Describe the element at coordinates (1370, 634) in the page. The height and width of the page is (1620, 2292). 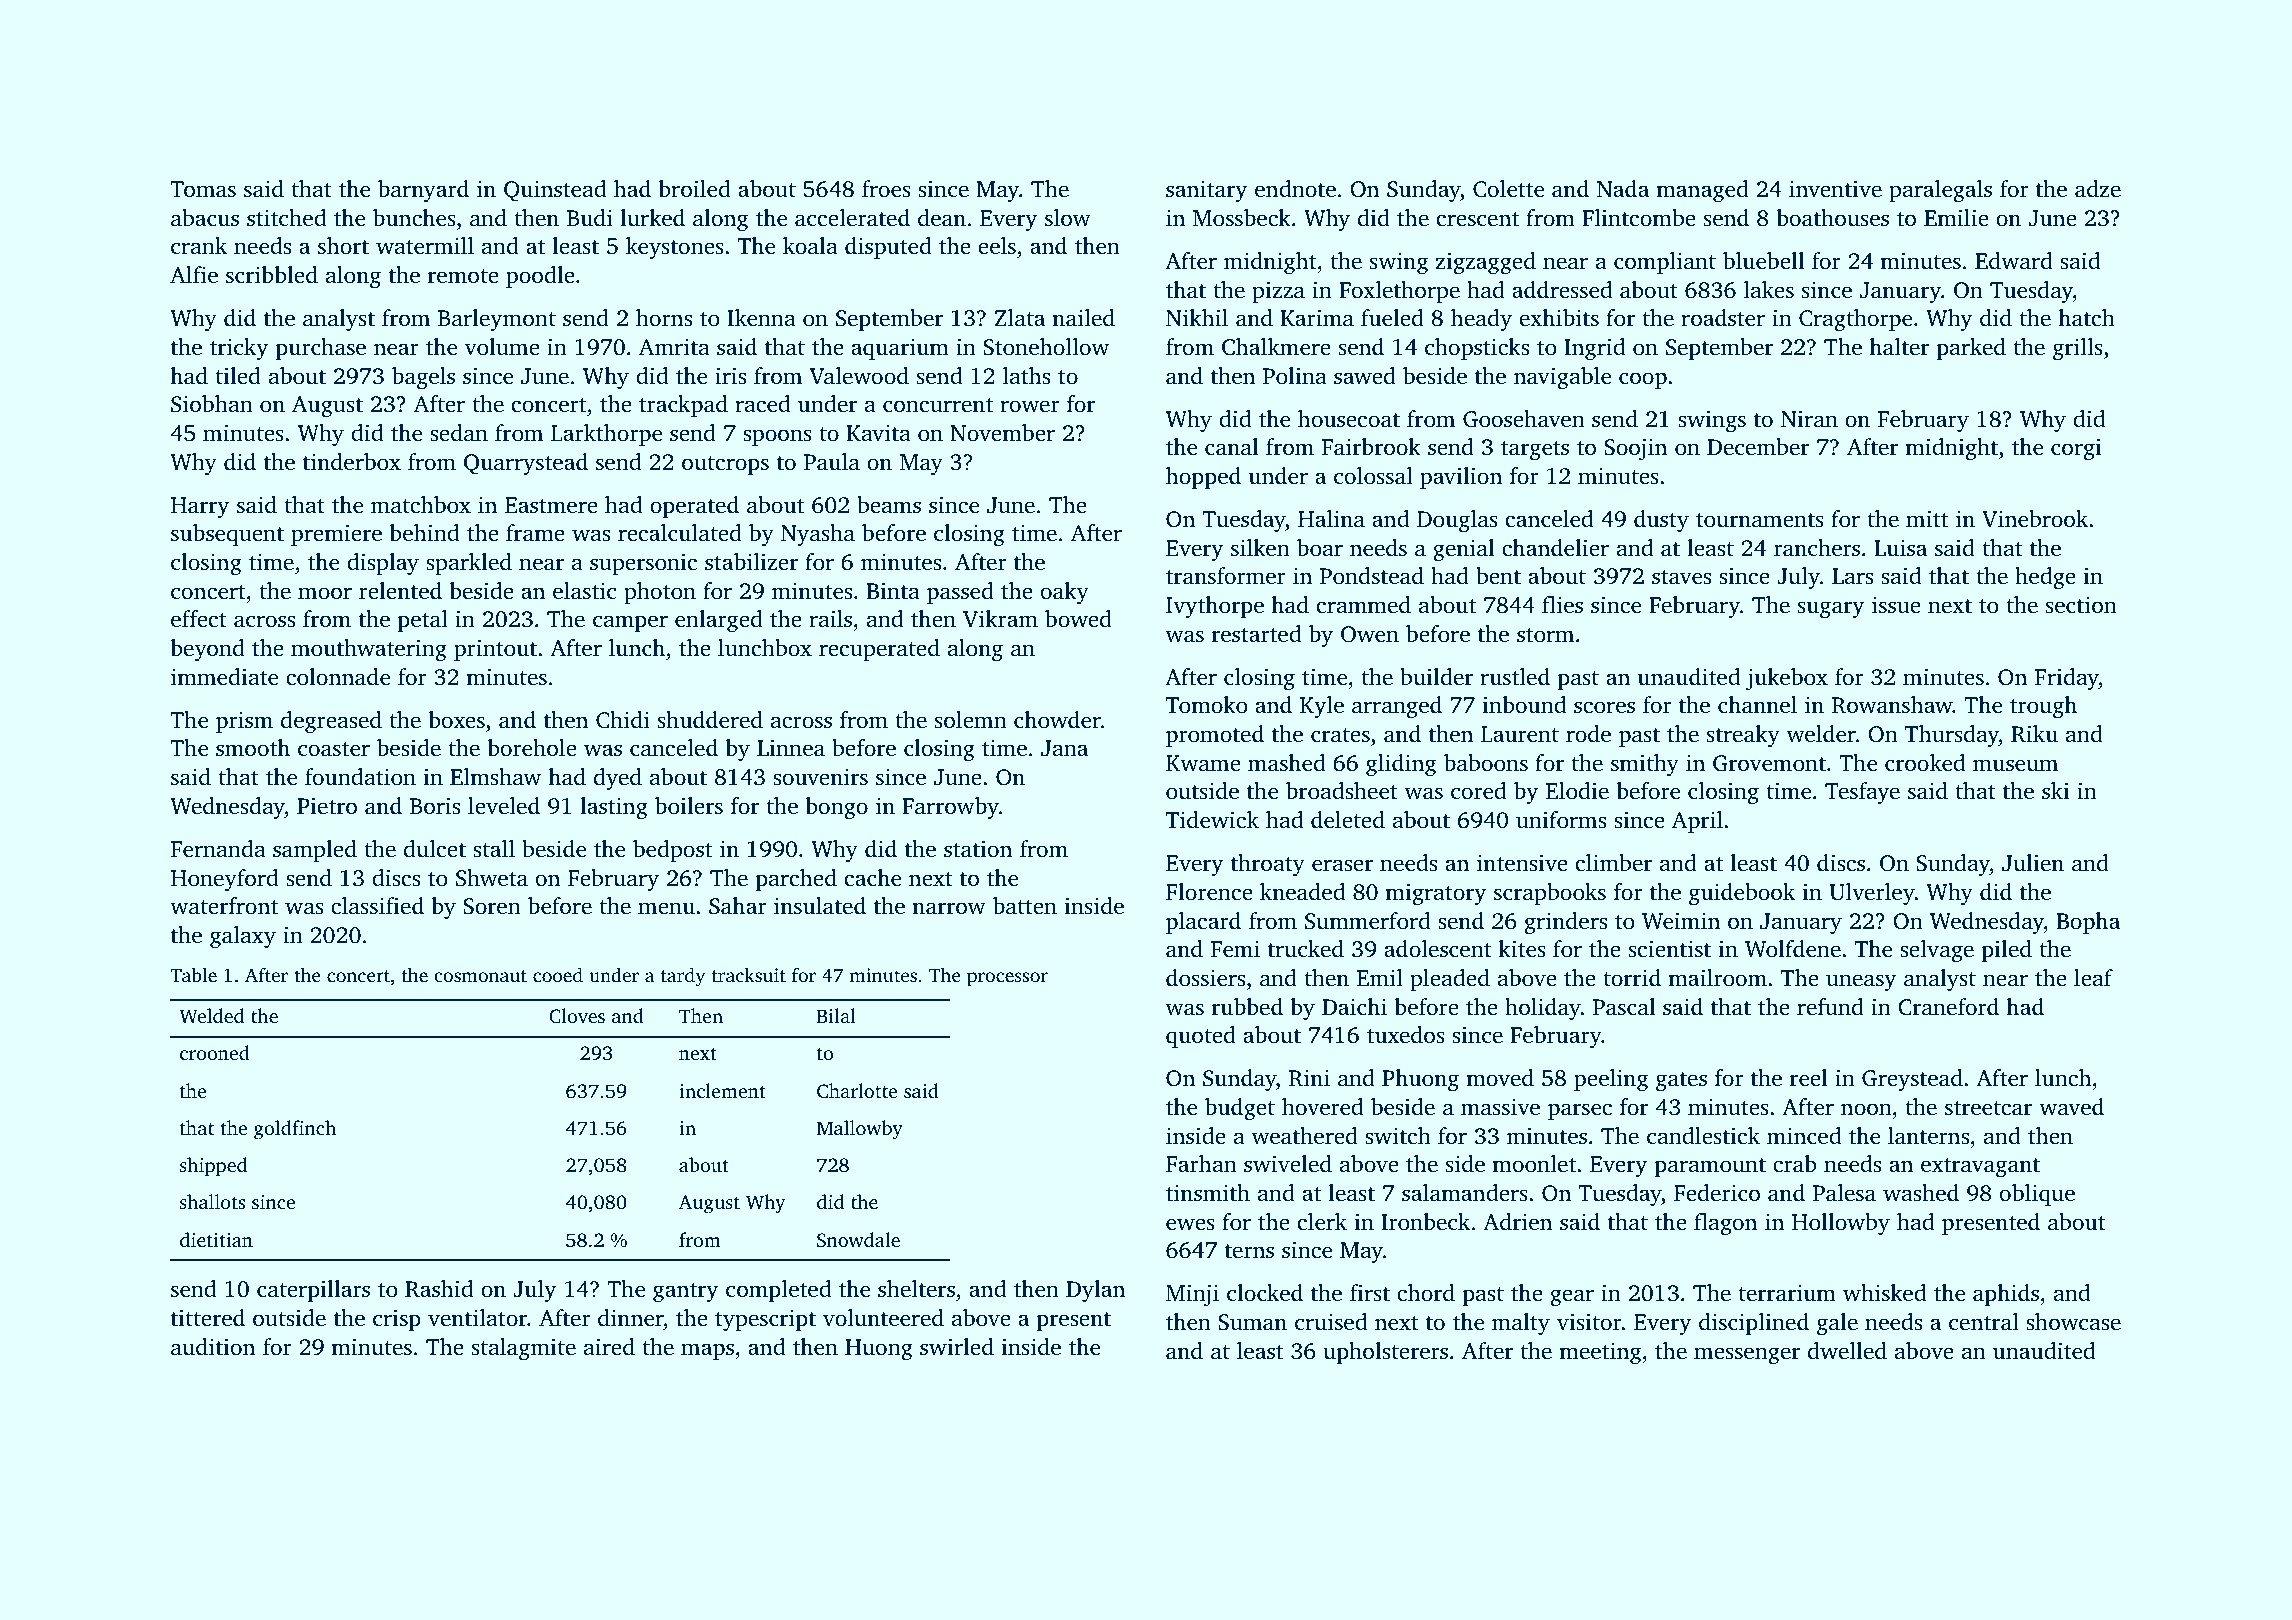
I see `Owen` at that location.
